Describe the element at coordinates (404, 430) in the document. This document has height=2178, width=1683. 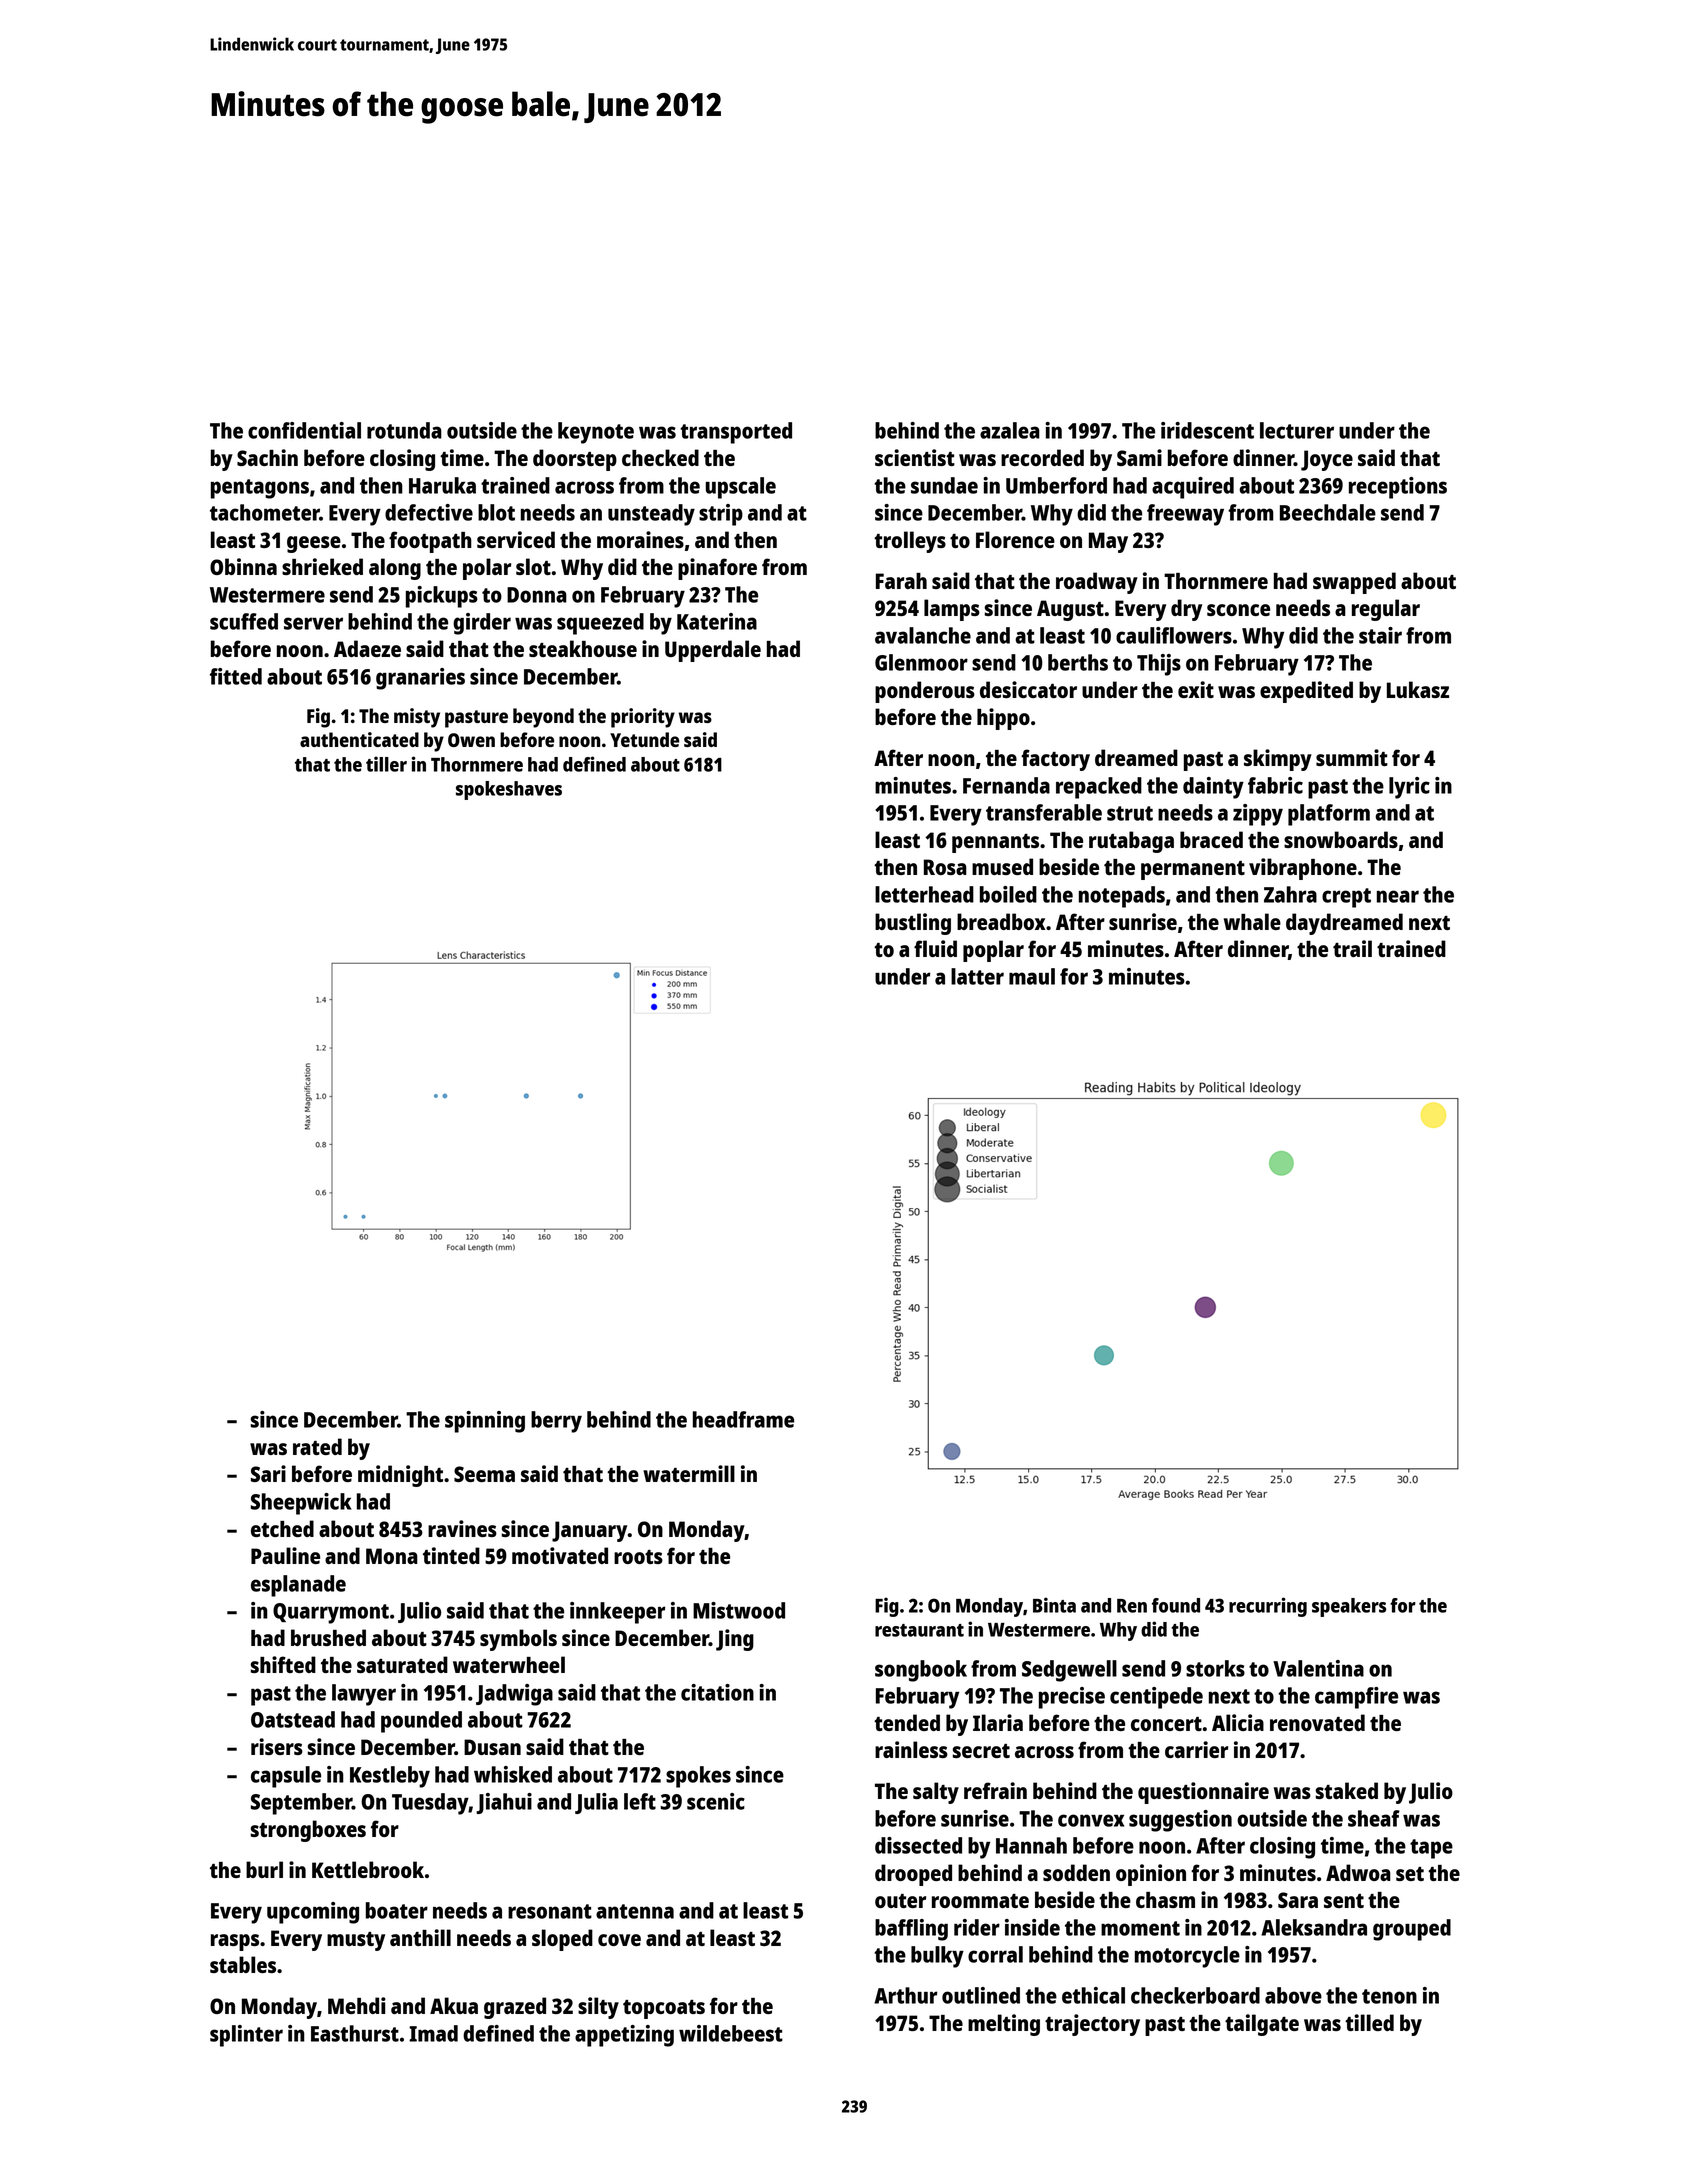
I see `rotunda` at that location.
